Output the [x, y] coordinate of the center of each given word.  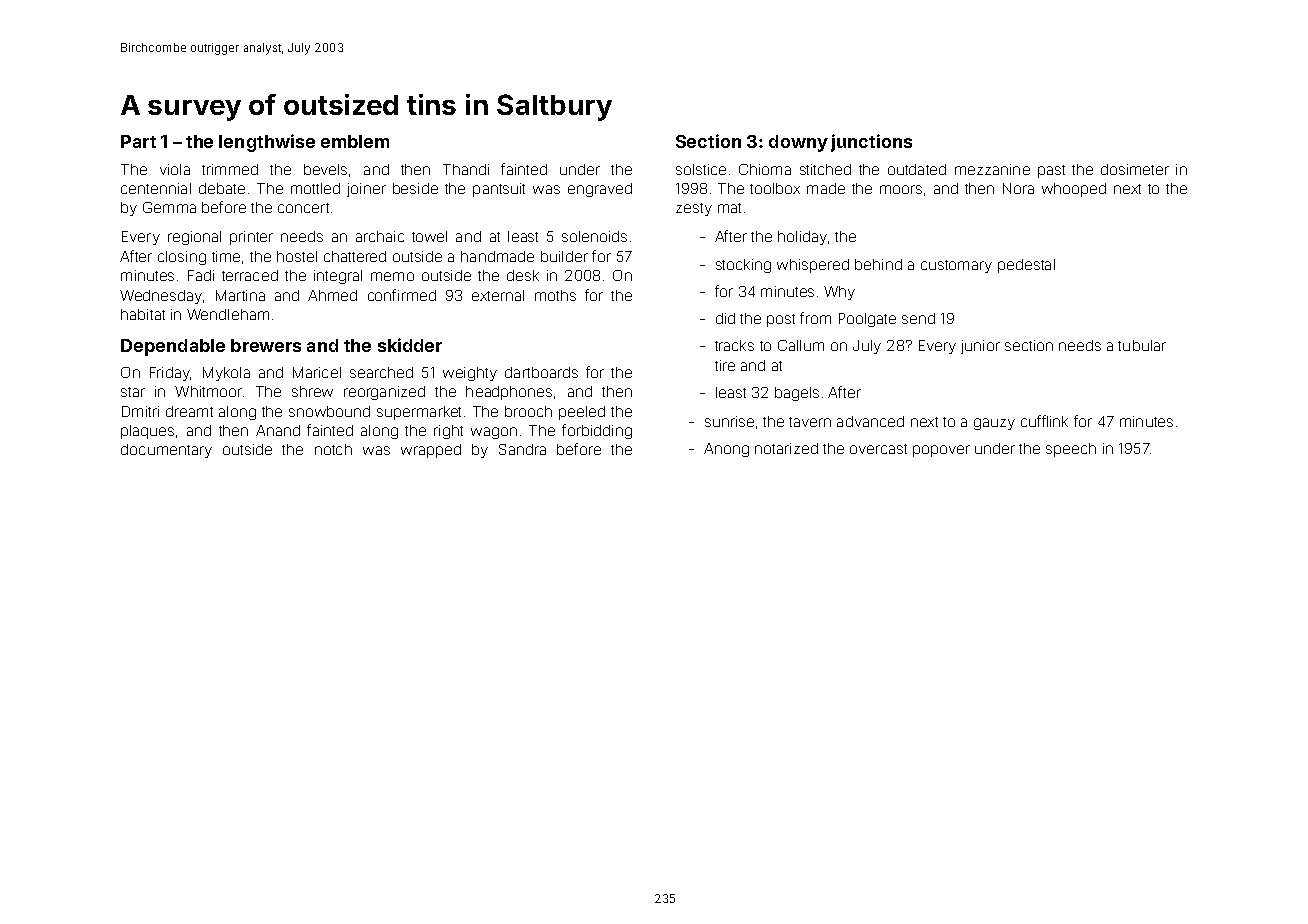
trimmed [230, 169]
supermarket [419, 413]
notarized [786, 448]
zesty [694, 209]
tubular [1142, 345]
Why [839, 293]
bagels [797, 394]
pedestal [1026, 266]
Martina [240, 295]
